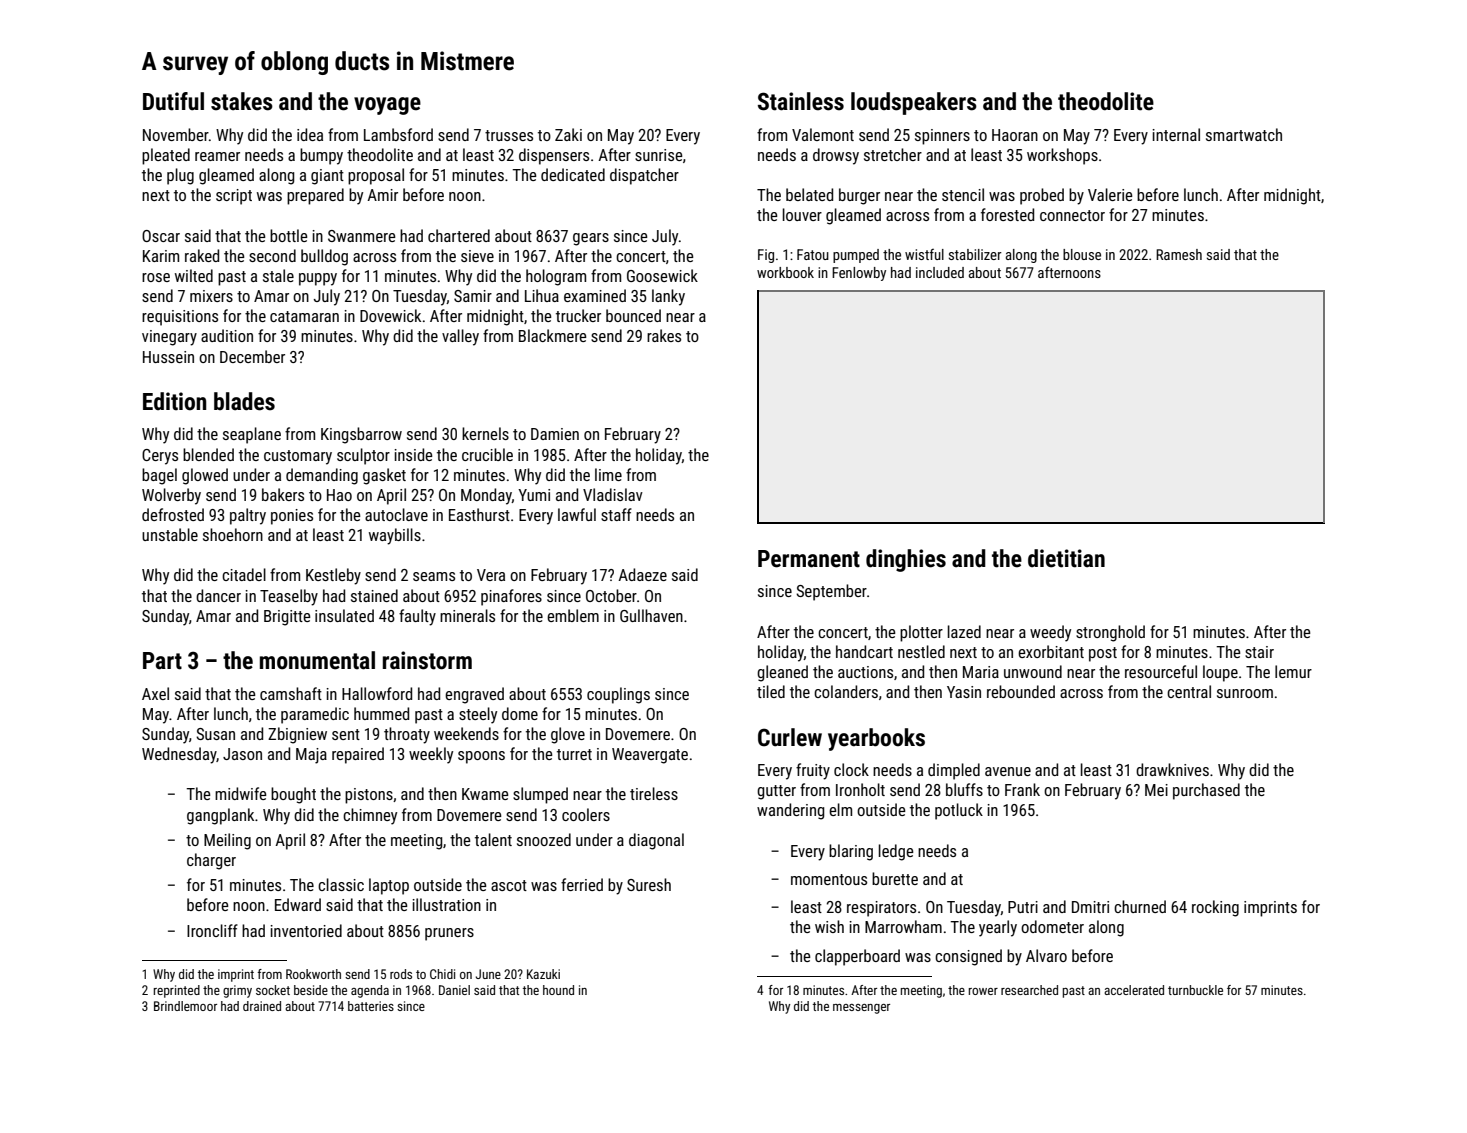 This screenshot has height=1133, width=1467. Describe the element at coordinates (310, 134) in the screenshot. I see `idea` at that location.
